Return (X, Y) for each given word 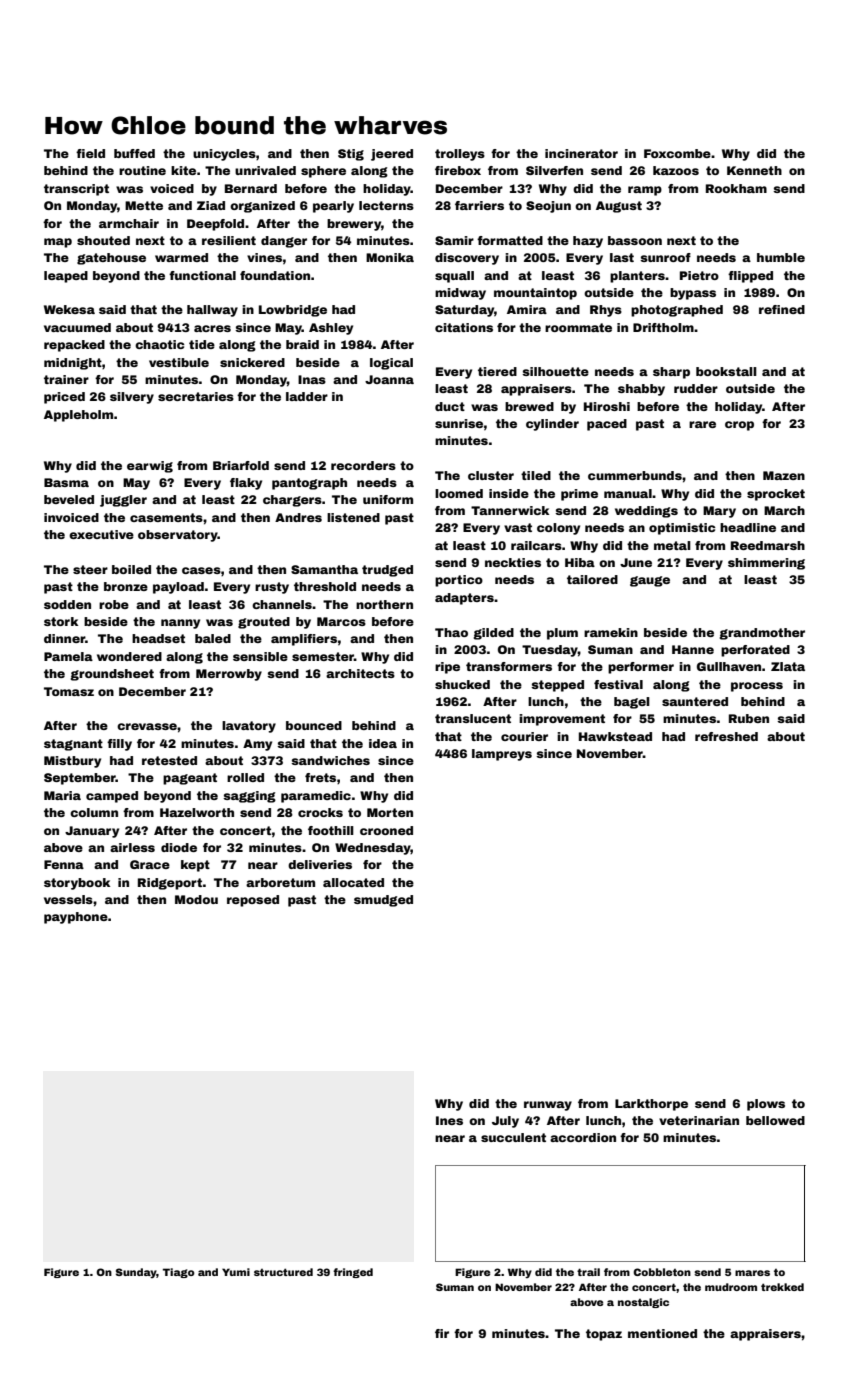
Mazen (784, 475)
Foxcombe (677, 153)
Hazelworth (197, 812)
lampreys (502, 755)
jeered (392, 155)
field (90, 153)
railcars (536, 545)
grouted (264, 623)
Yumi (236, 1272)
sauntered (695, 701)
